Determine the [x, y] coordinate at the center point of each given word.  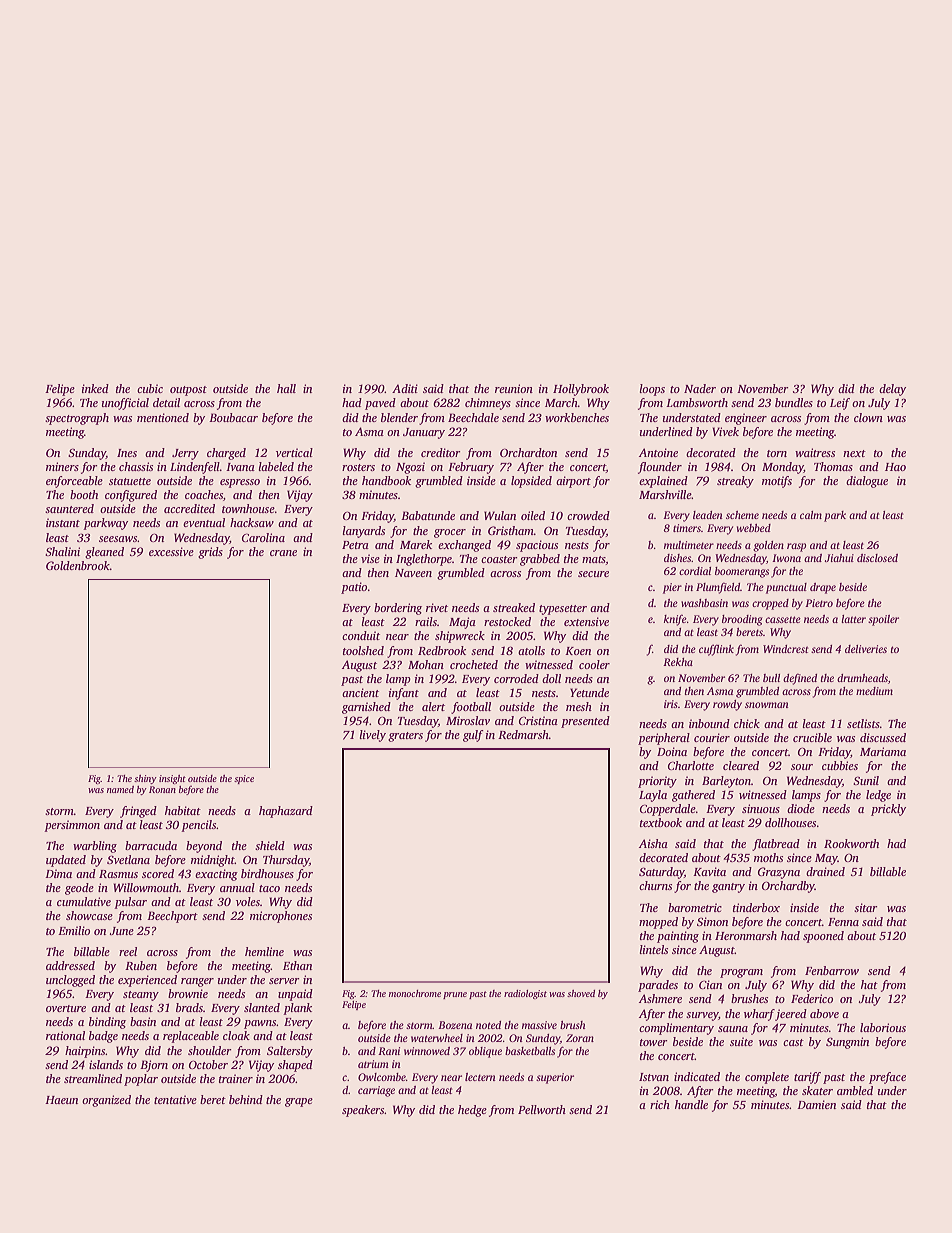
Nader [700, 388]
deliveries [866, 649]
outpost [188, 391]
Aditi [405, 388]
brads [189, 1007]
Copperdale [668, 810]
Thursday [286, 861]
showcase [89, 915]
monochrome [415, 993]
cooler [594, 664]
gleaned [104, 553]
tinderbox [756, 907]
